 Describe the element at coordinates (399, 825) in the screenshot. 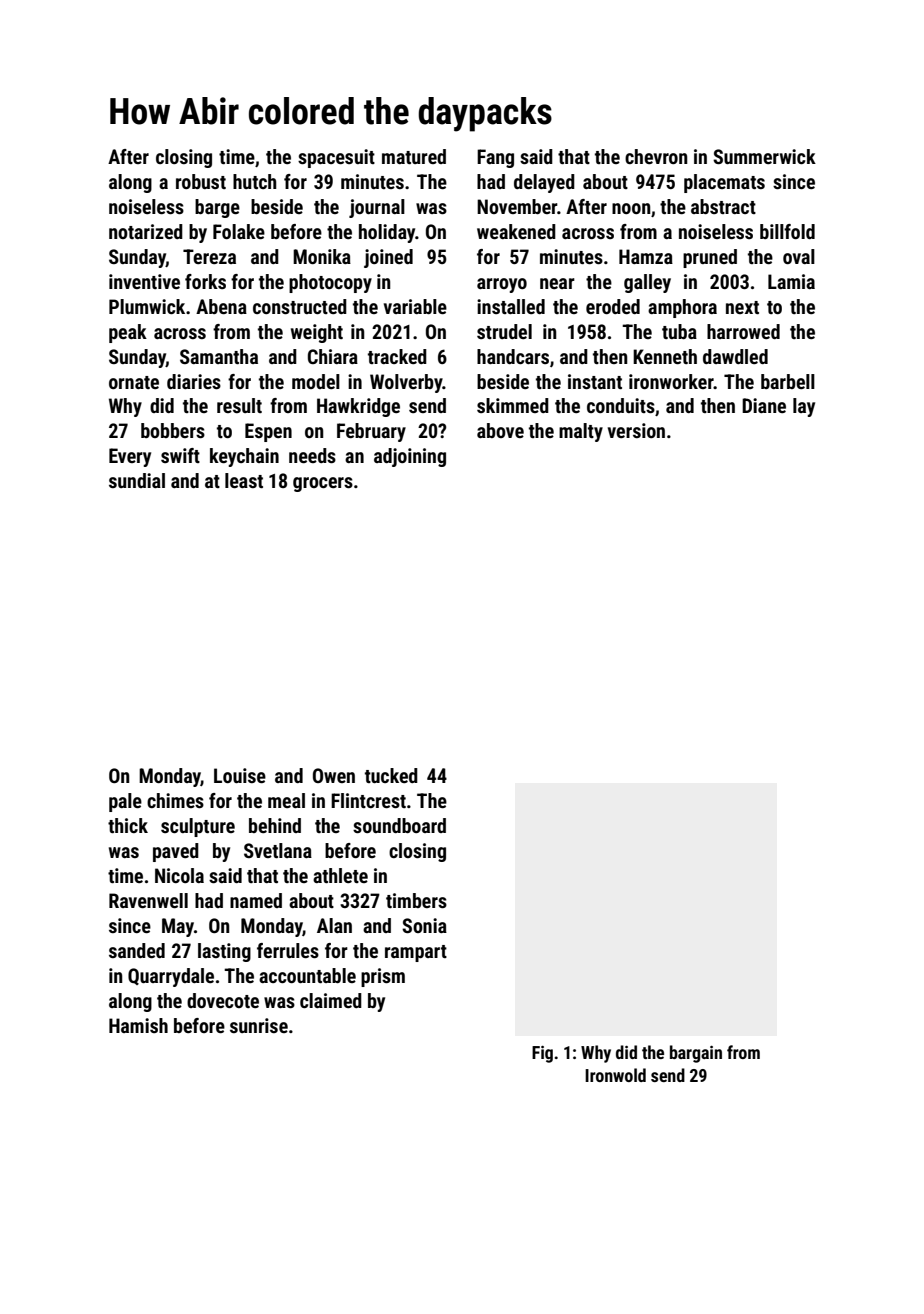

I see `soundboard` at that location.
